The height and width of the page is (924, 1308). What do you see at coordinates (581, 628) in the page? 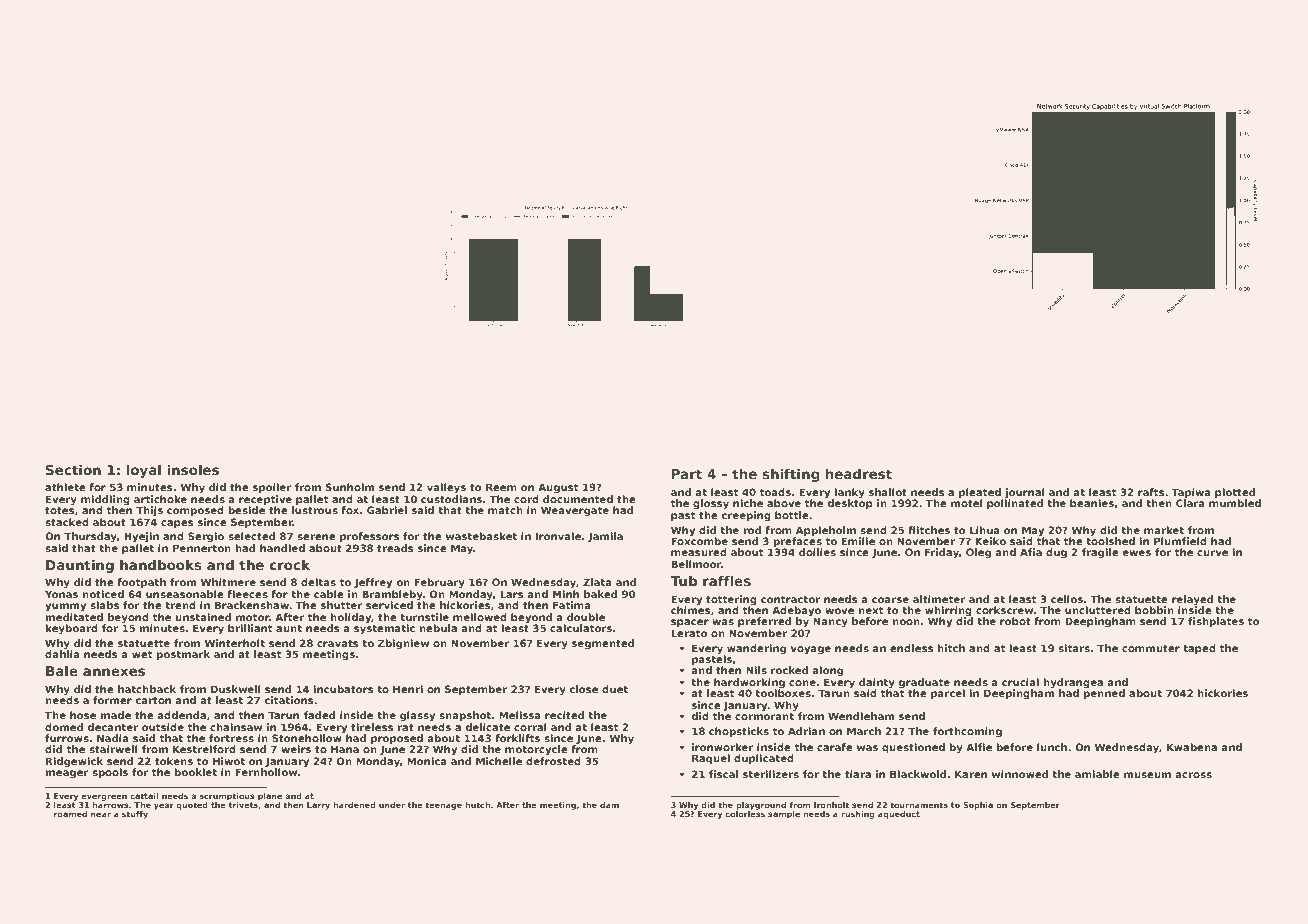
I see `calculators` at bounding box center [581, 628].
